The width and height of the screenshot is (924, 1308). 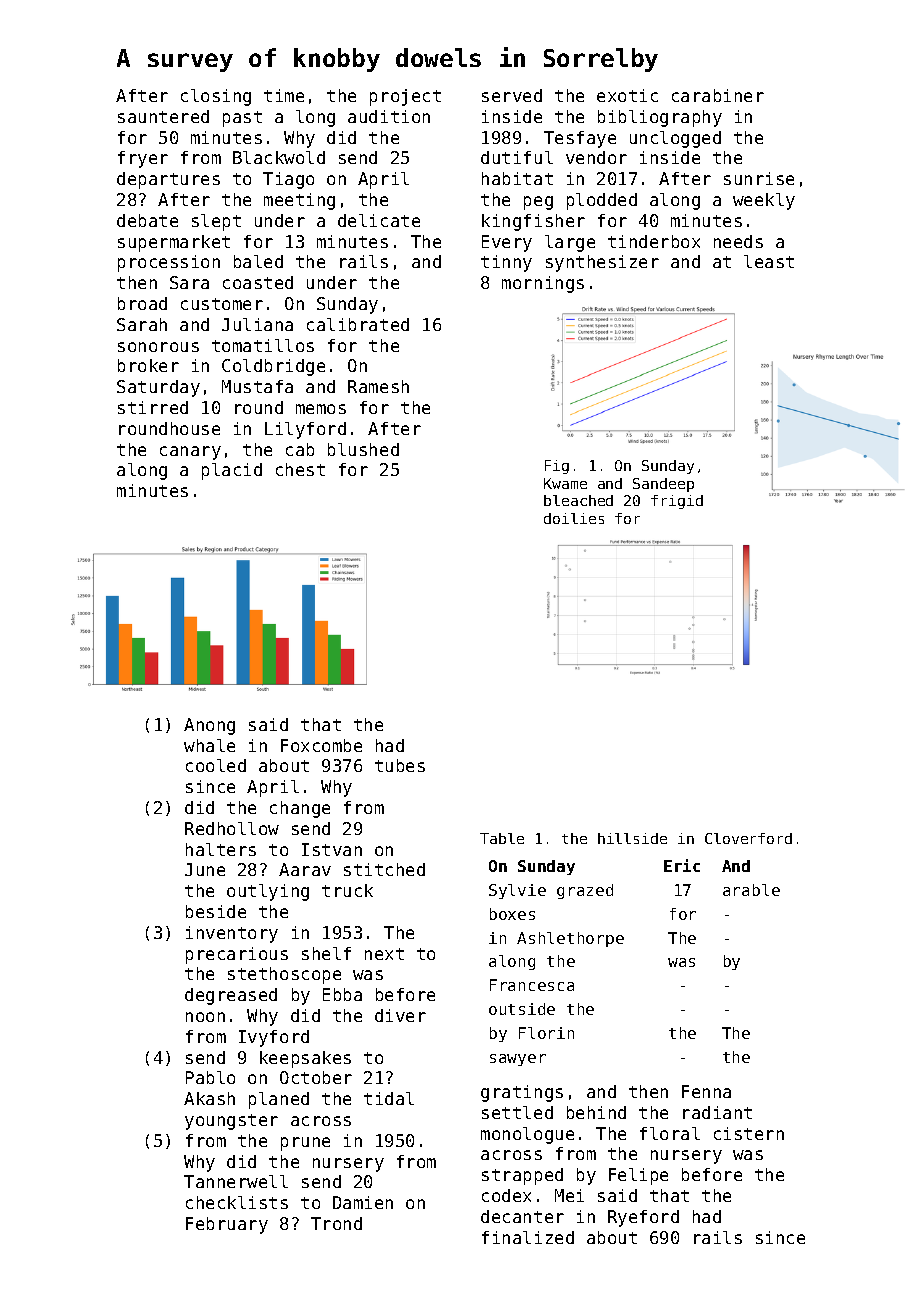 I want to click on checklists, so click(x=237, y=1202).
